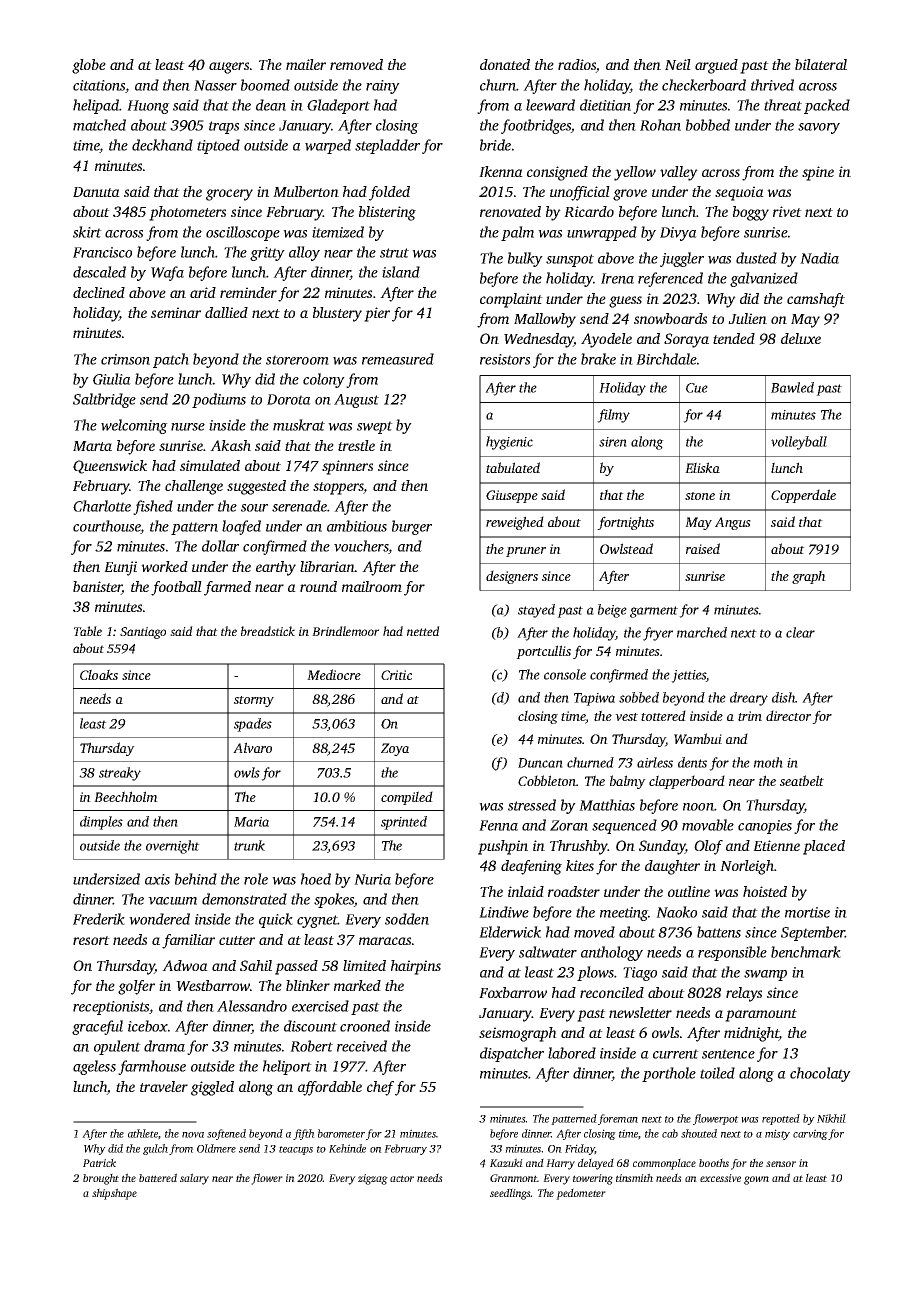 Image resolution: width=924 pixels, height=1308 pixels. What do you see at coordinates (96, 192) in the screenshot?
I see `Danuta` at bounding box center [96, 192].
